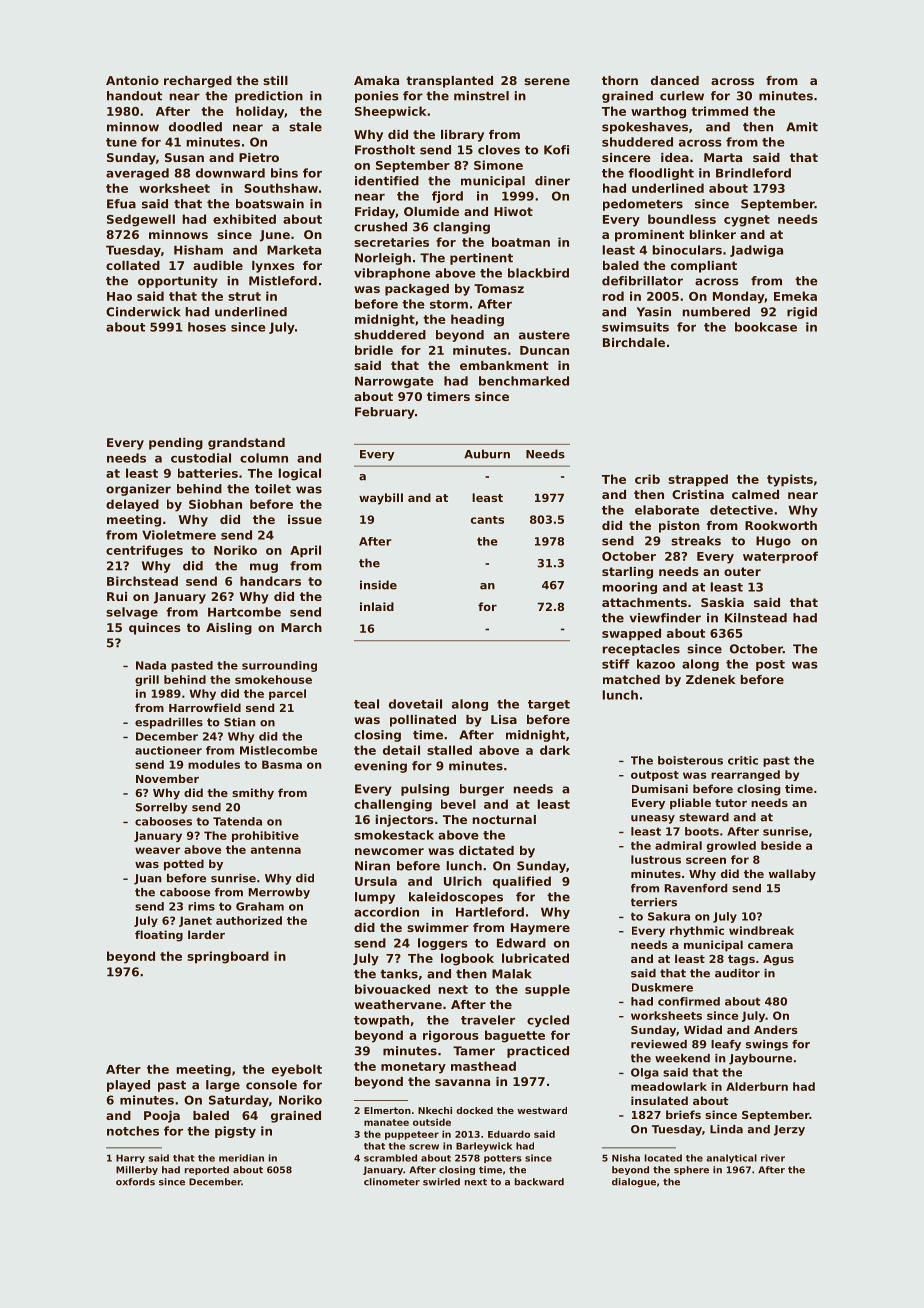  I want to click on toilet, so click(273, 489).
